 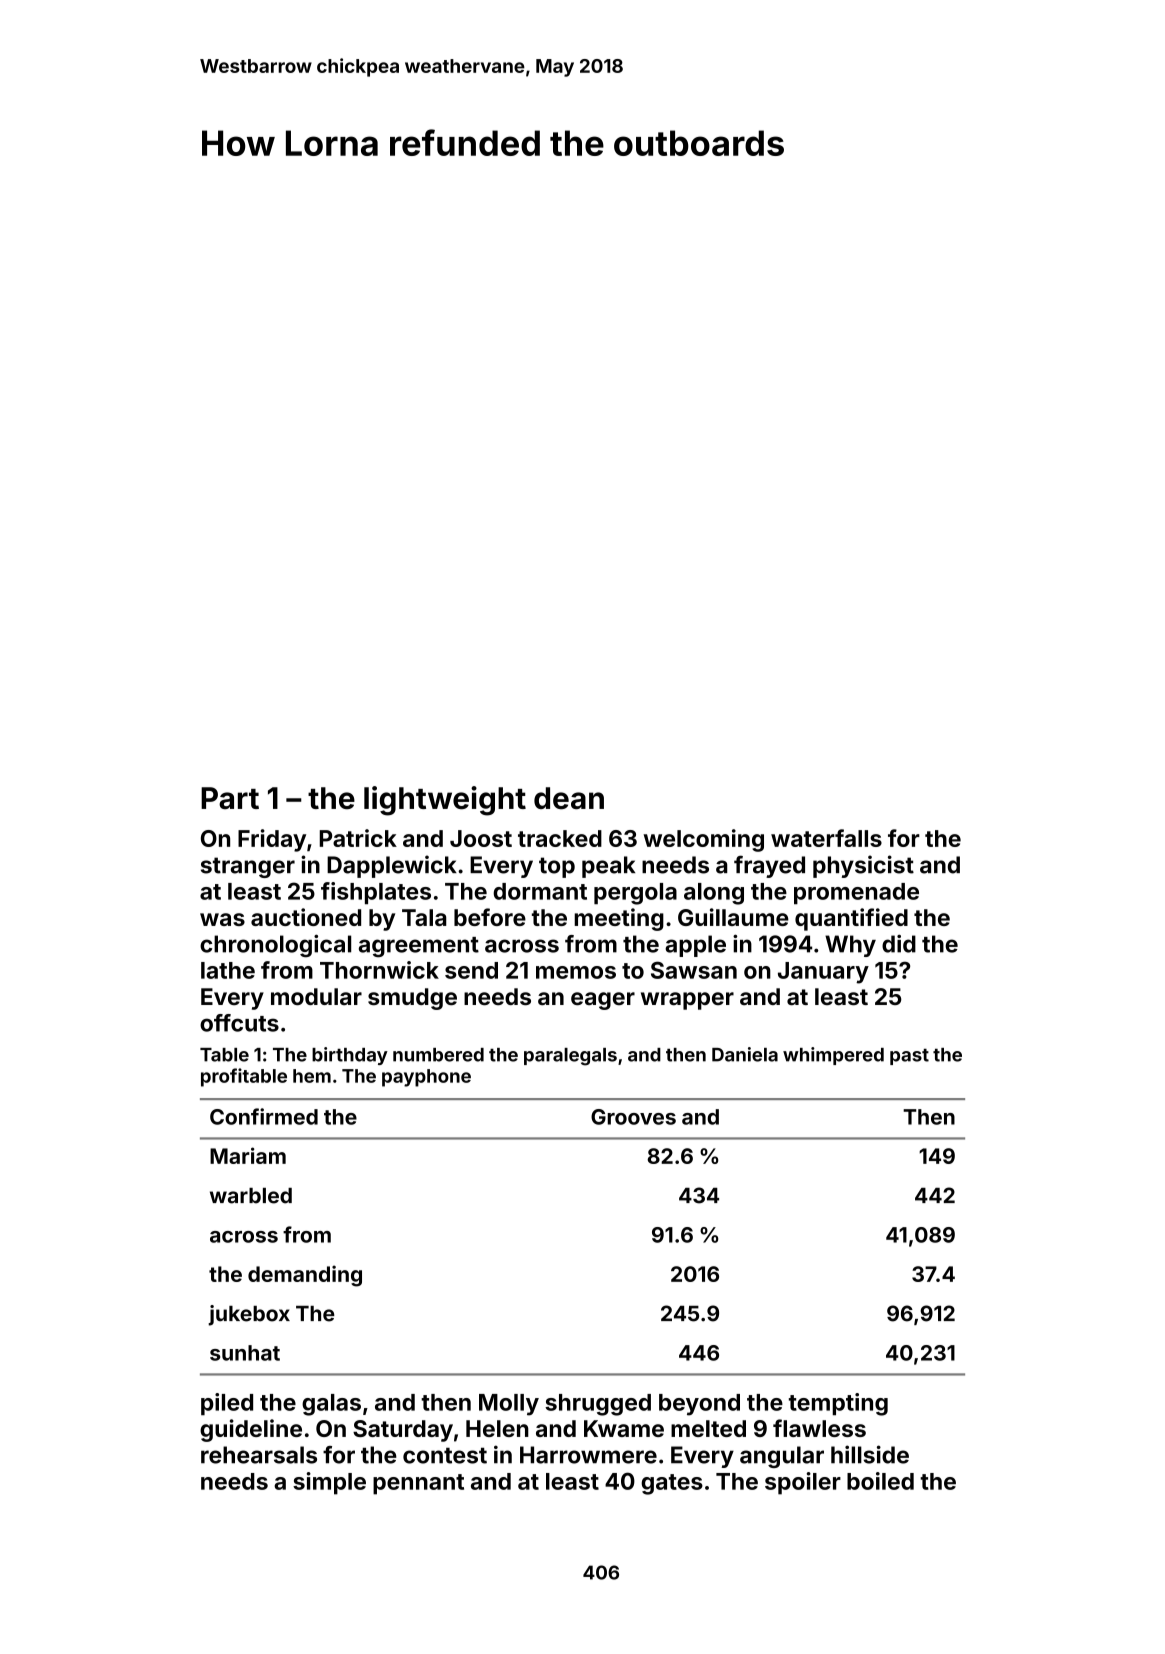 What do you see at coordinates (275, 946) in the image?
I see `chronological` at bounding box center [275, 946].
